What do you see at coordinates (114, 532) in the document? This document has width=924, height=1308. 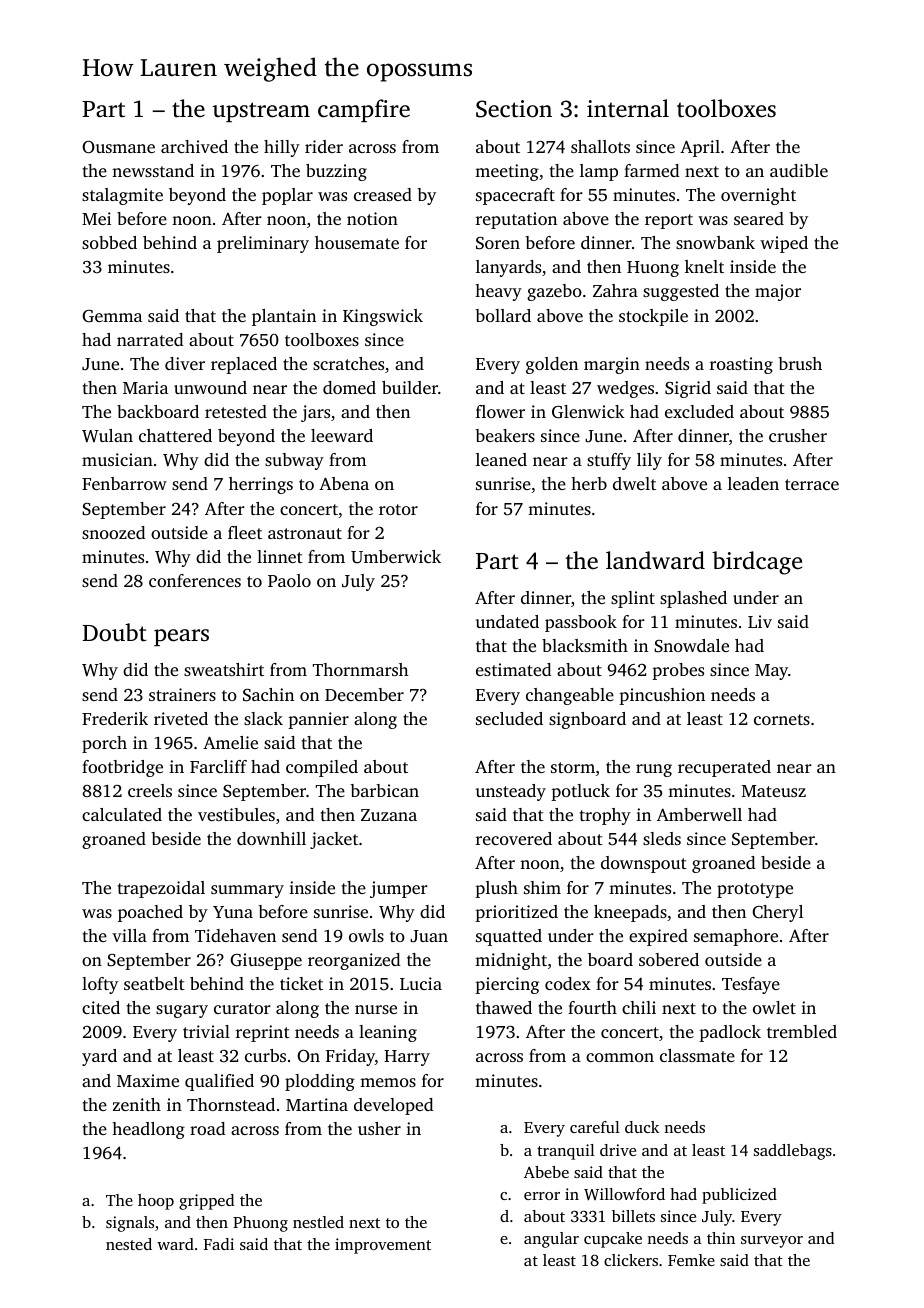 I see `snoozed` at bounding box center [114, 532].
